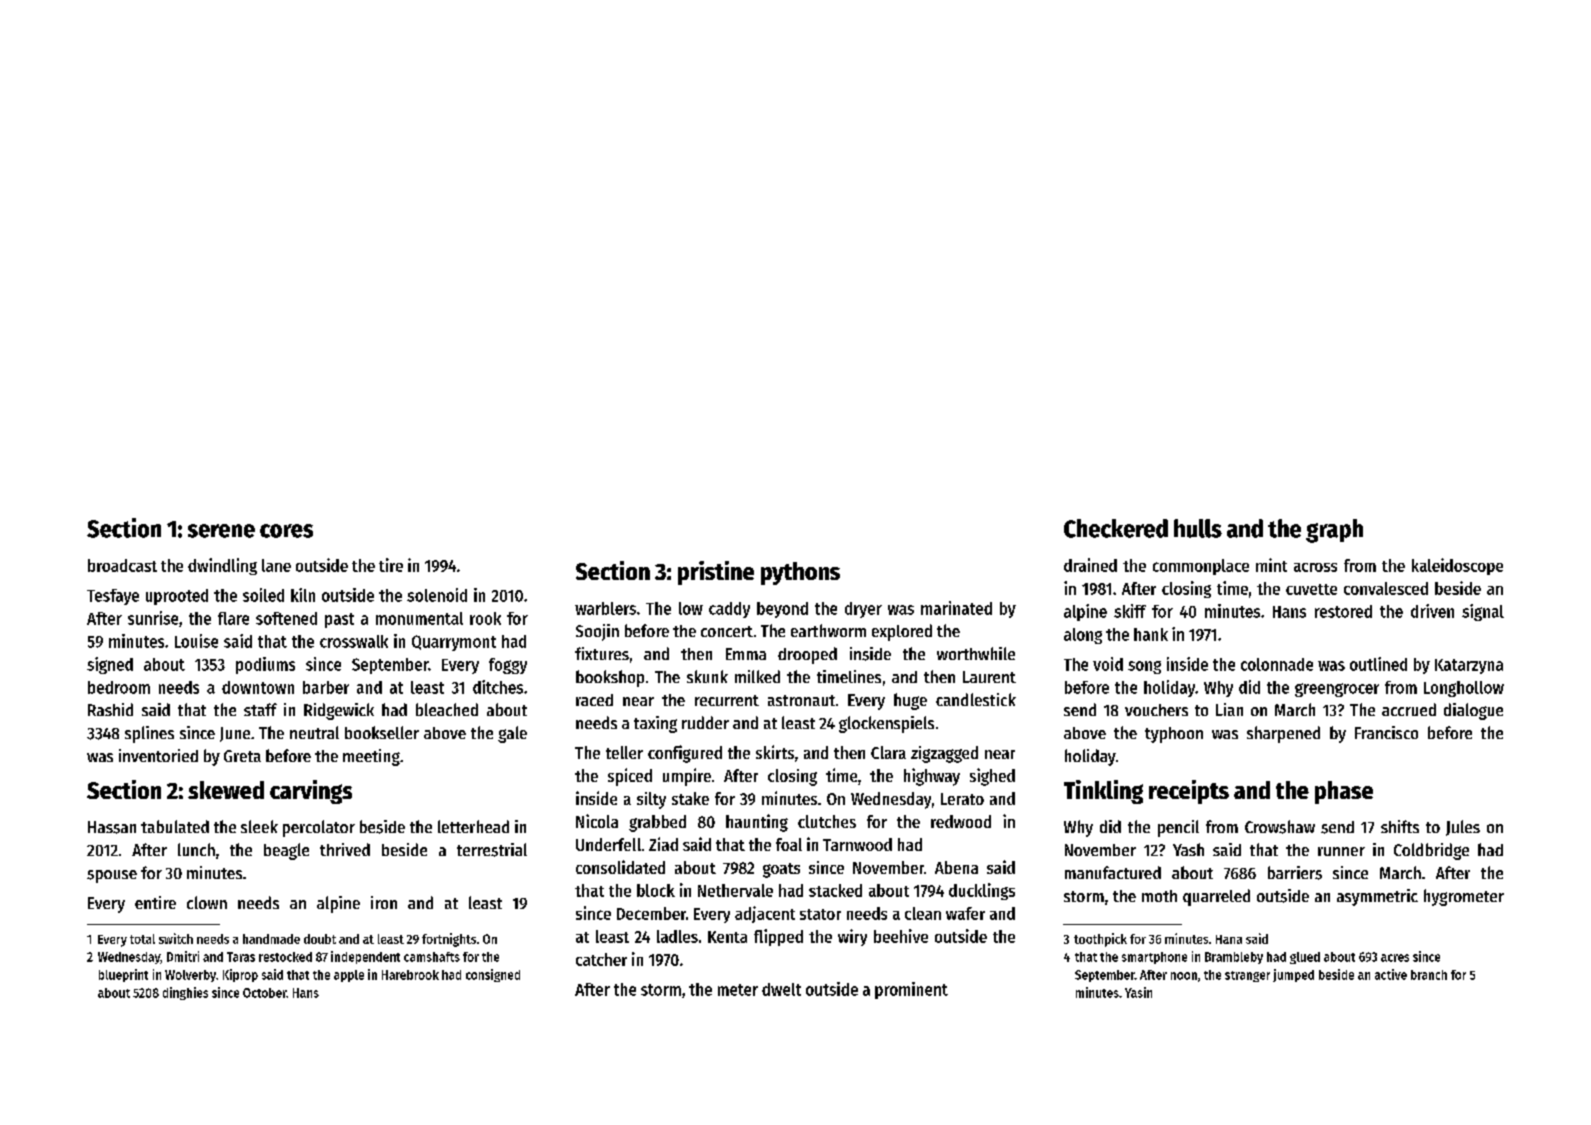 The height and width of the image is (1125, 1591). What do you see at coordinates (1483, 612) in the image?
I see `signal` at bounding box center [1483, 612].
